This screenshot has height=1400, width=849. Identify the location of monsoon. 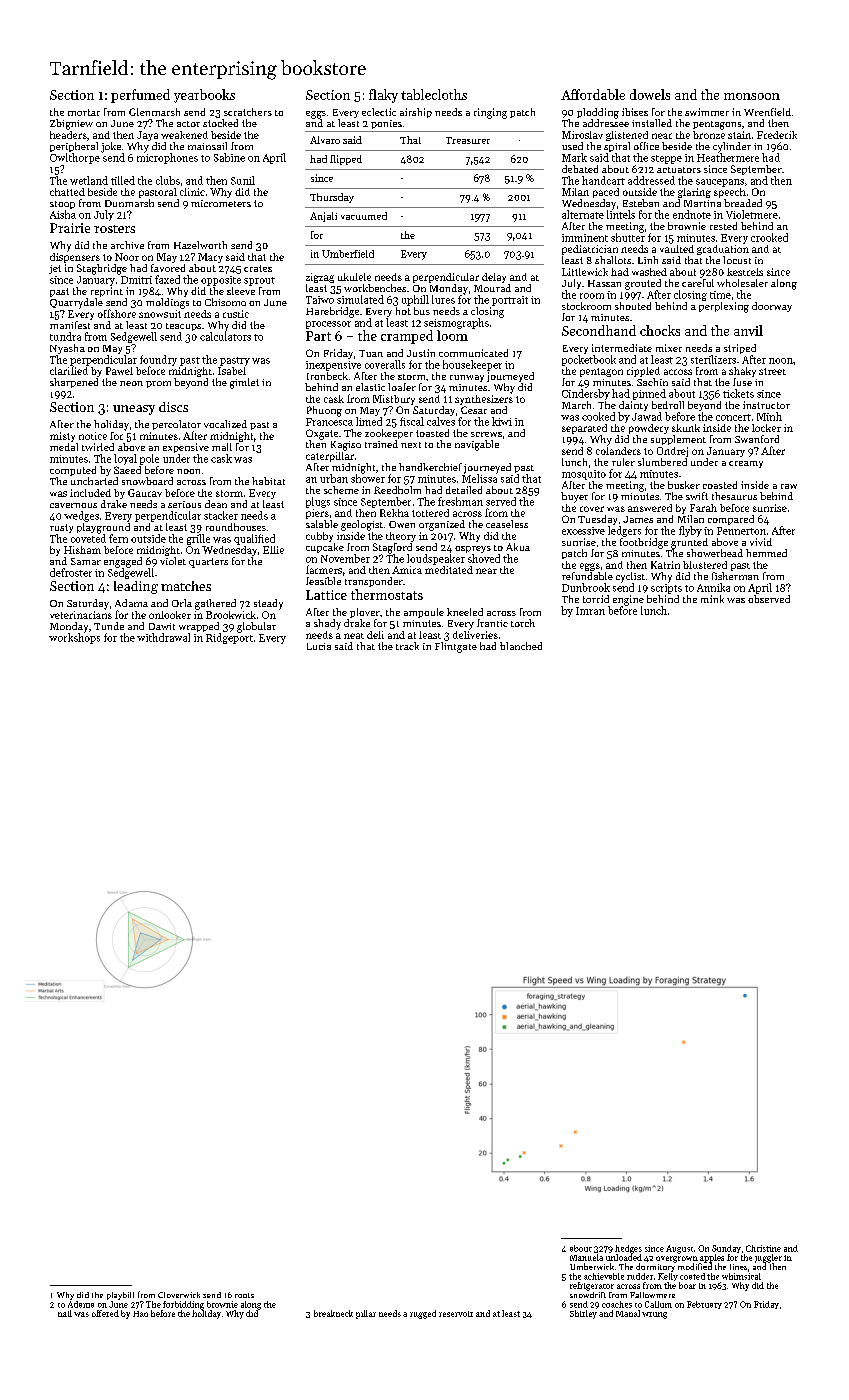
(752, 96).
